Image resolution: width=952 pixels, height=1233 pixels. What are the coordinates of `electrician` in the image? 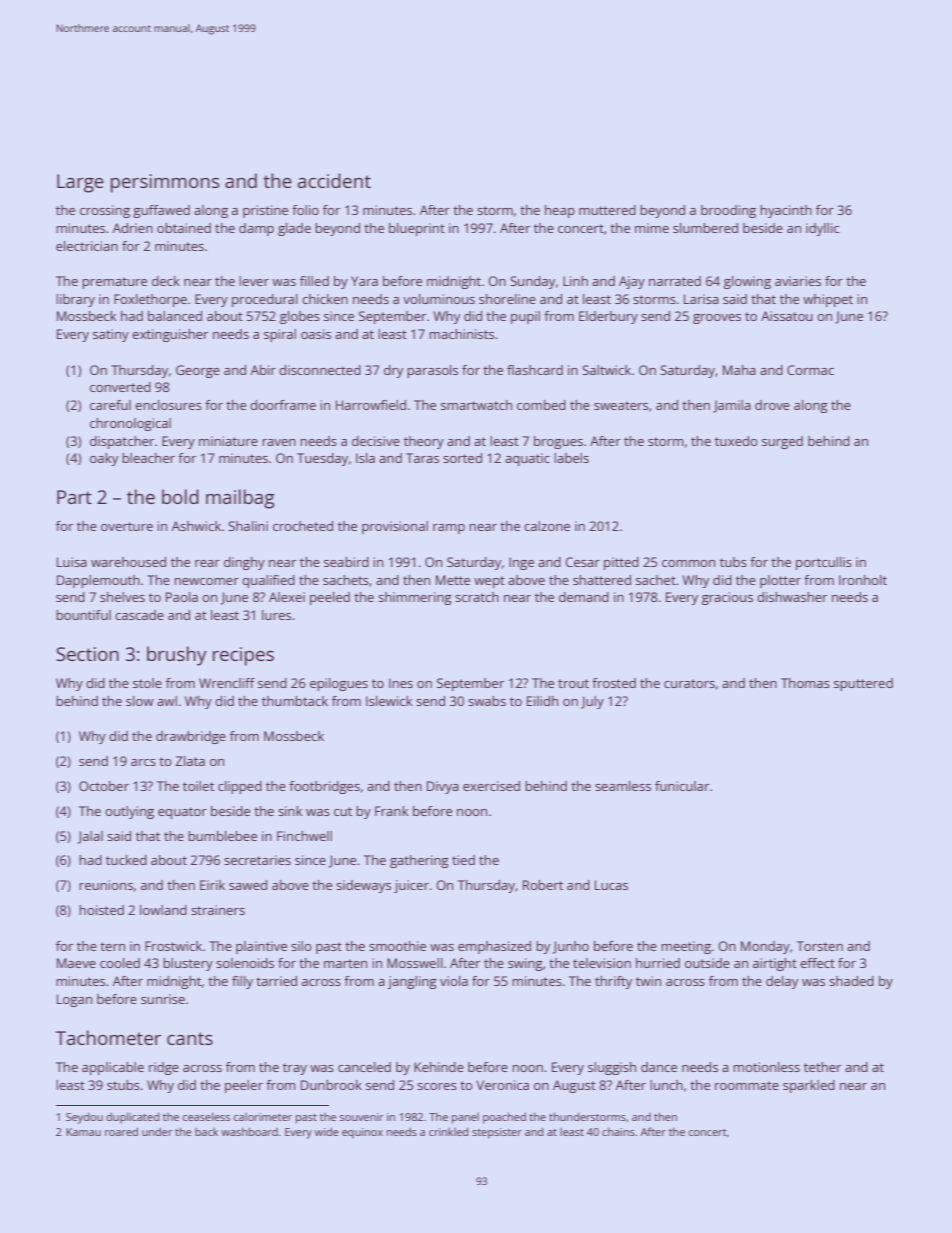 It's located at (87, 246).
